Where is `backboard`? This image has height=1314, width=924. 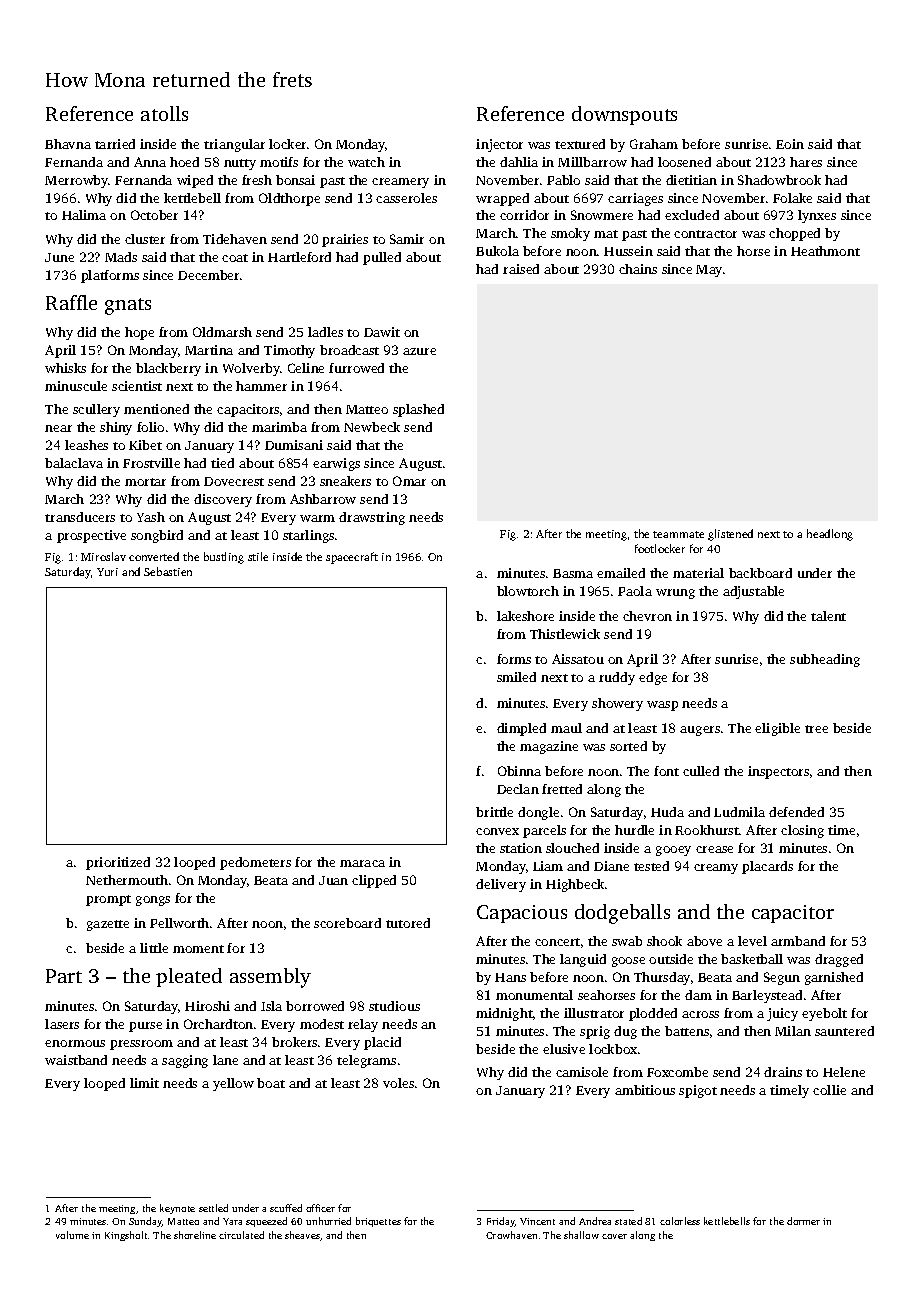
backboard is located at coordinates (760, 573).
